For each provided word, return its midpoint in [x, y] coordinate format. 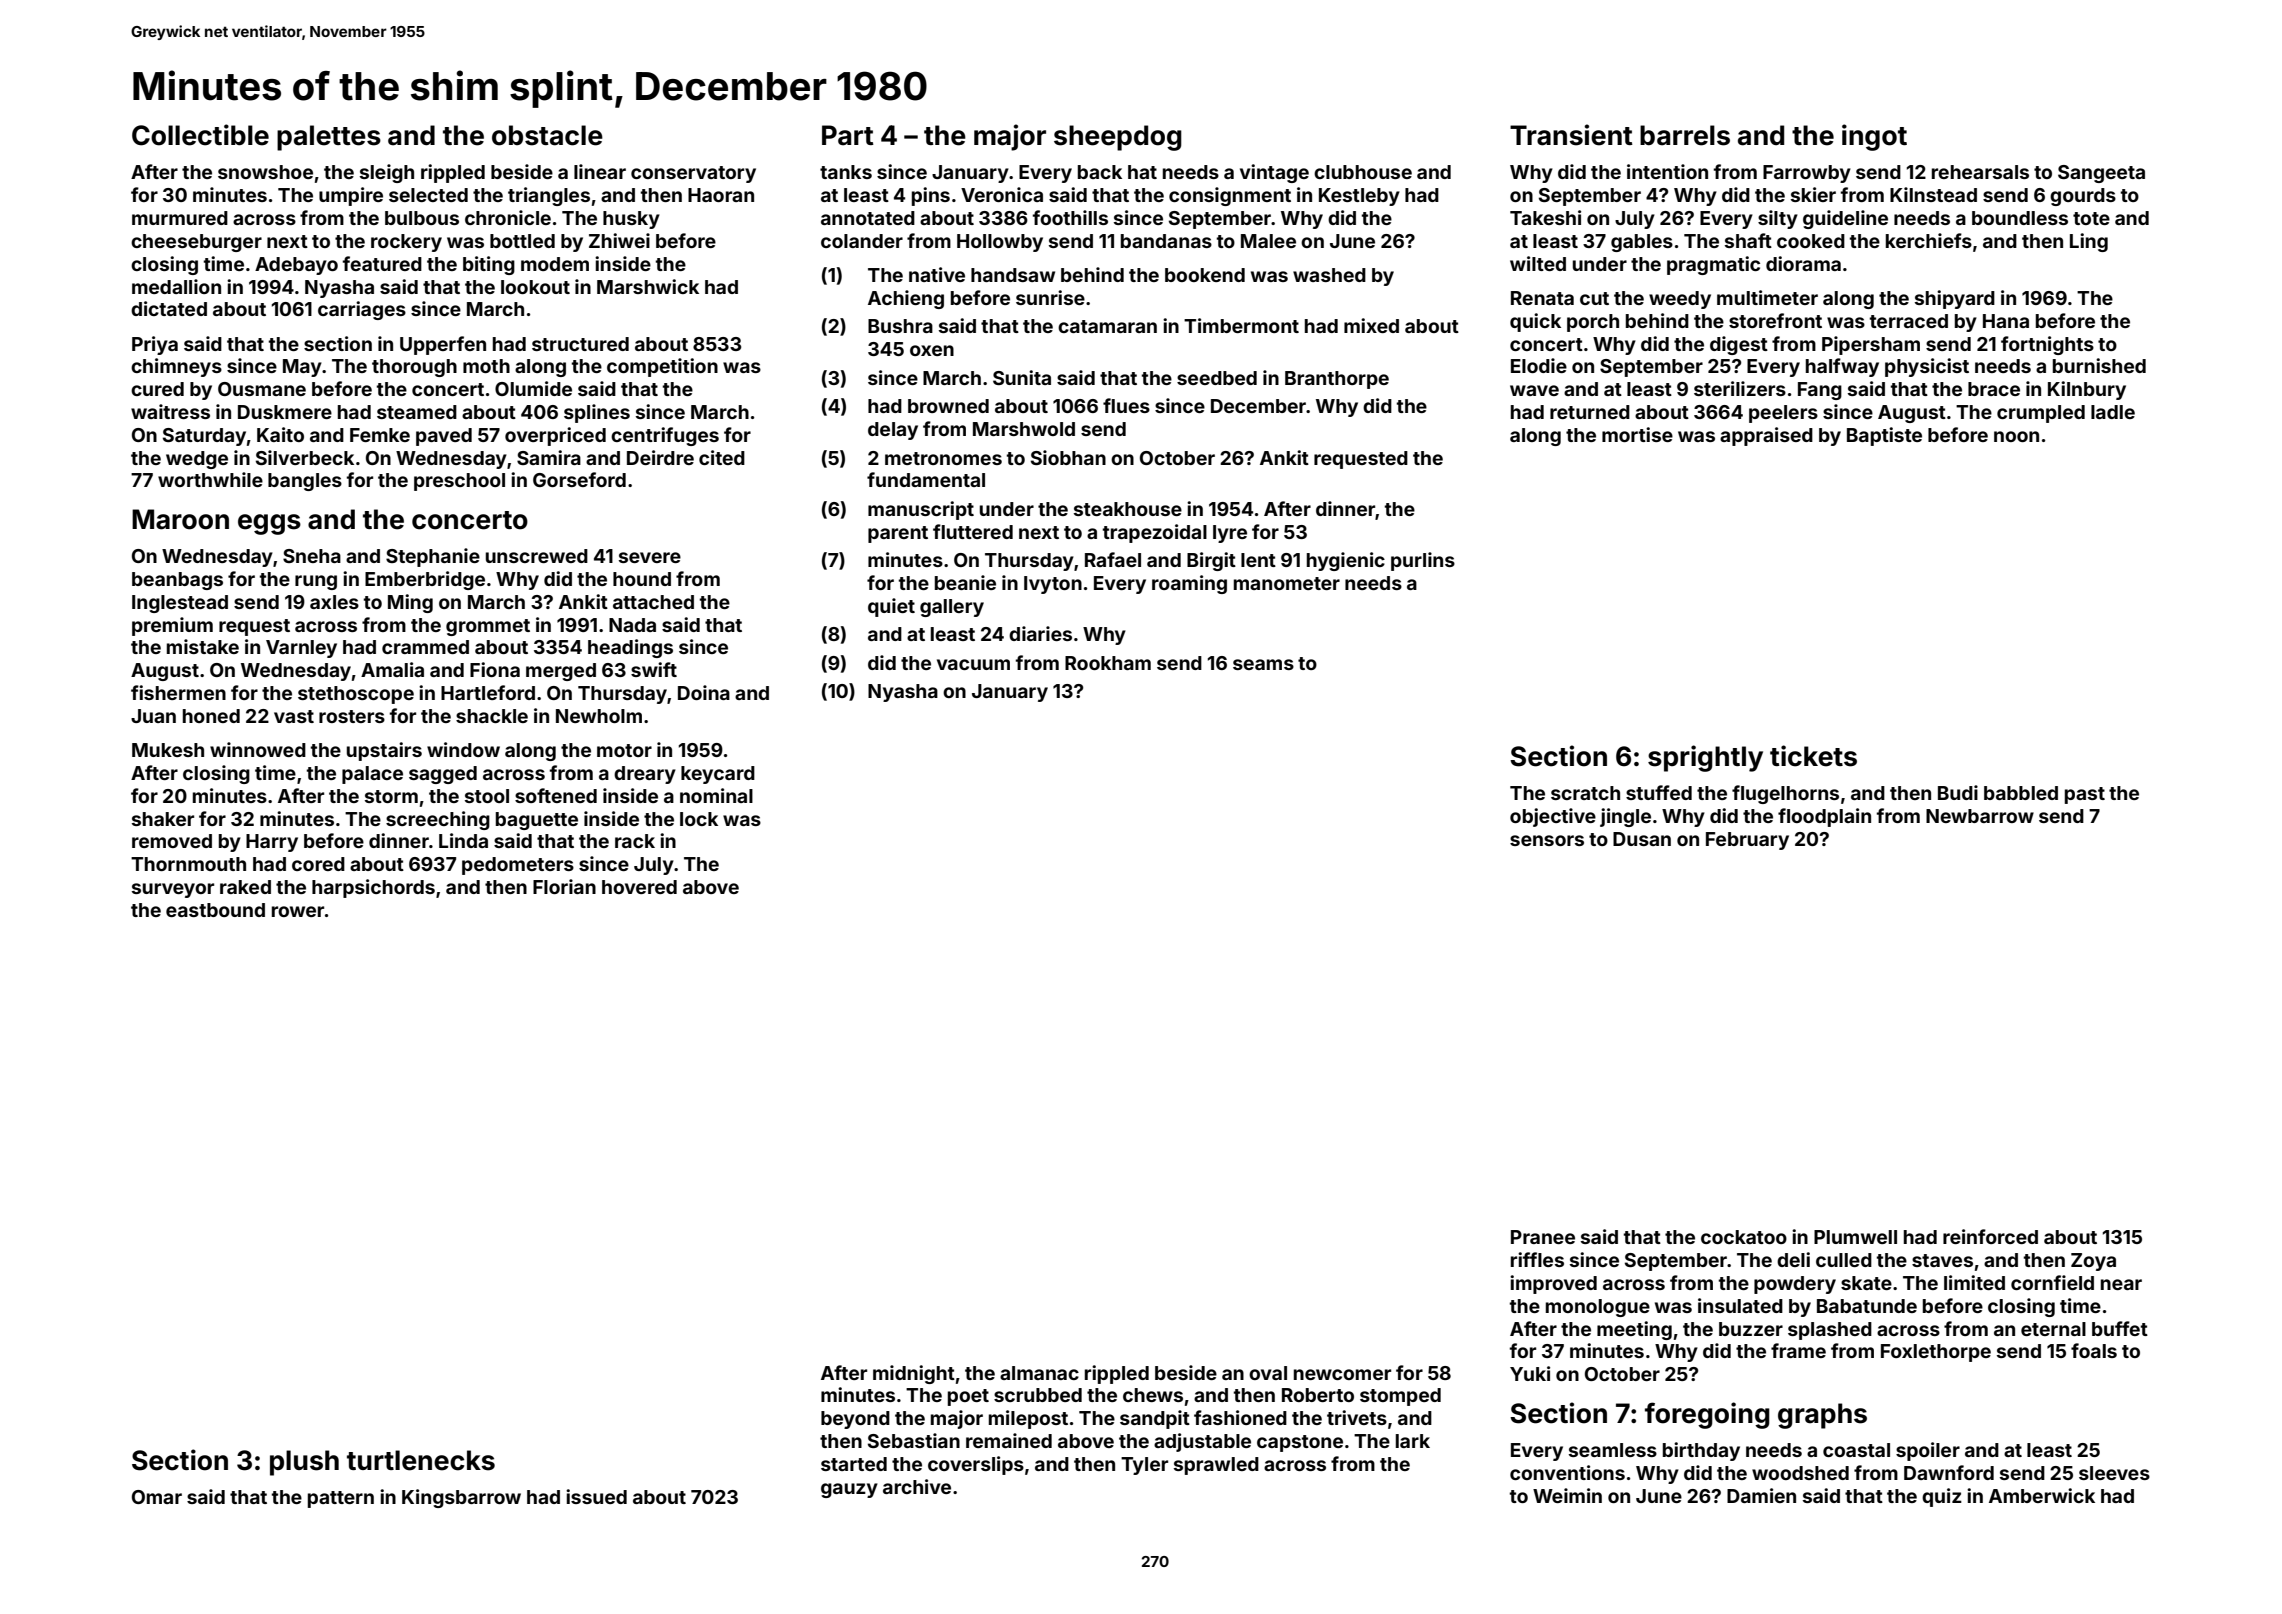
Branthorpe [1337, 380]
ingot [1874, 137]
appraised [1766, 436]
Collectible [200, 135]
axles [334, 602]
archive [917, 1486]
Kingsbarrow [461, 1498]
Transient [1571, 135]
